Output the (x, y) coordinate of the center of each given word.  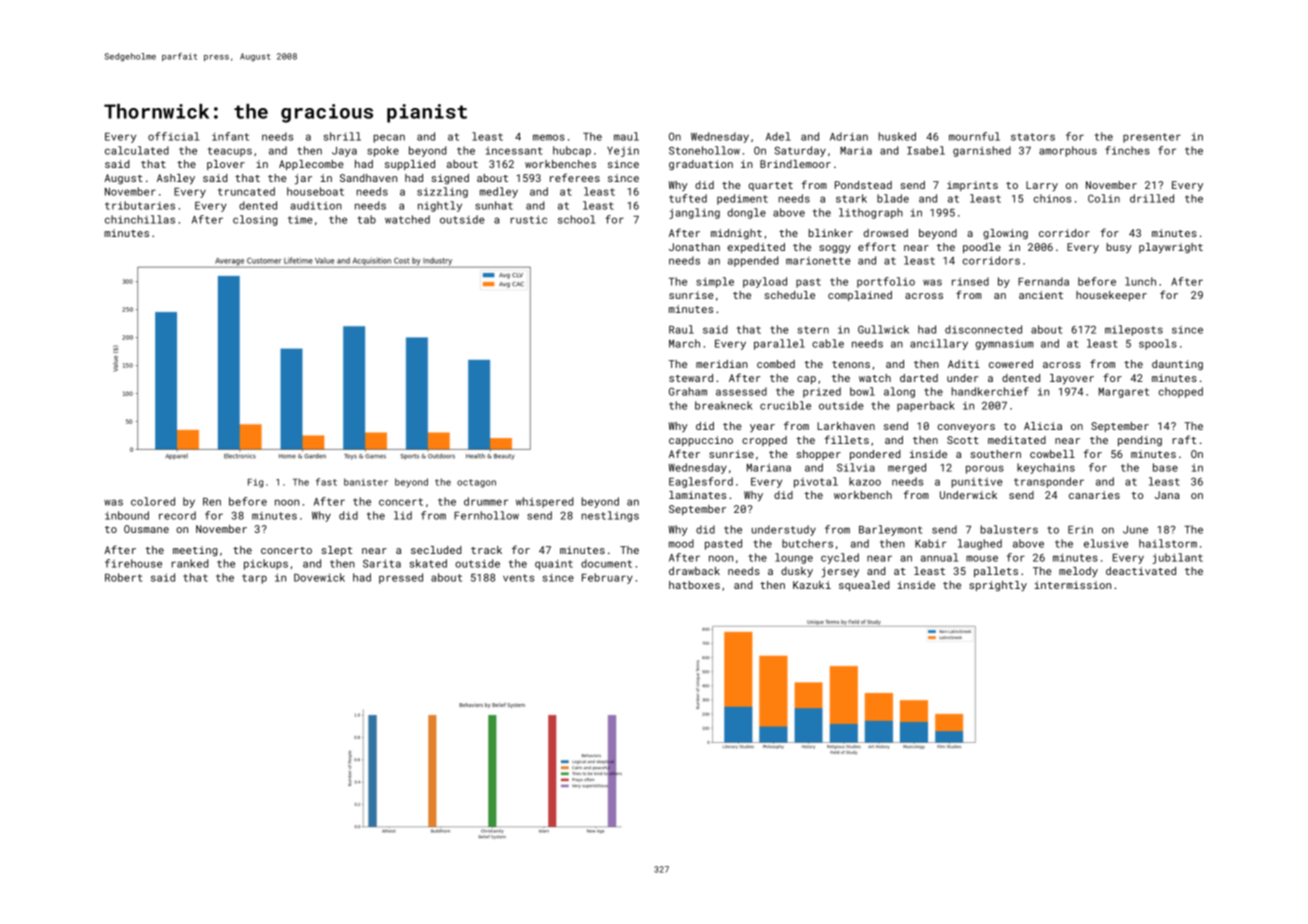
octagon (476, 483)
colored (153, 501)
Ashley (176, 179)
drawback (694, 571)
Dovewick (319, 577)
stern (813, 330)
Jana (1167, 495)
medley (499, 192)
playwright (1171, 248)
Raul (681, 329)
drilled (1152, 198)
